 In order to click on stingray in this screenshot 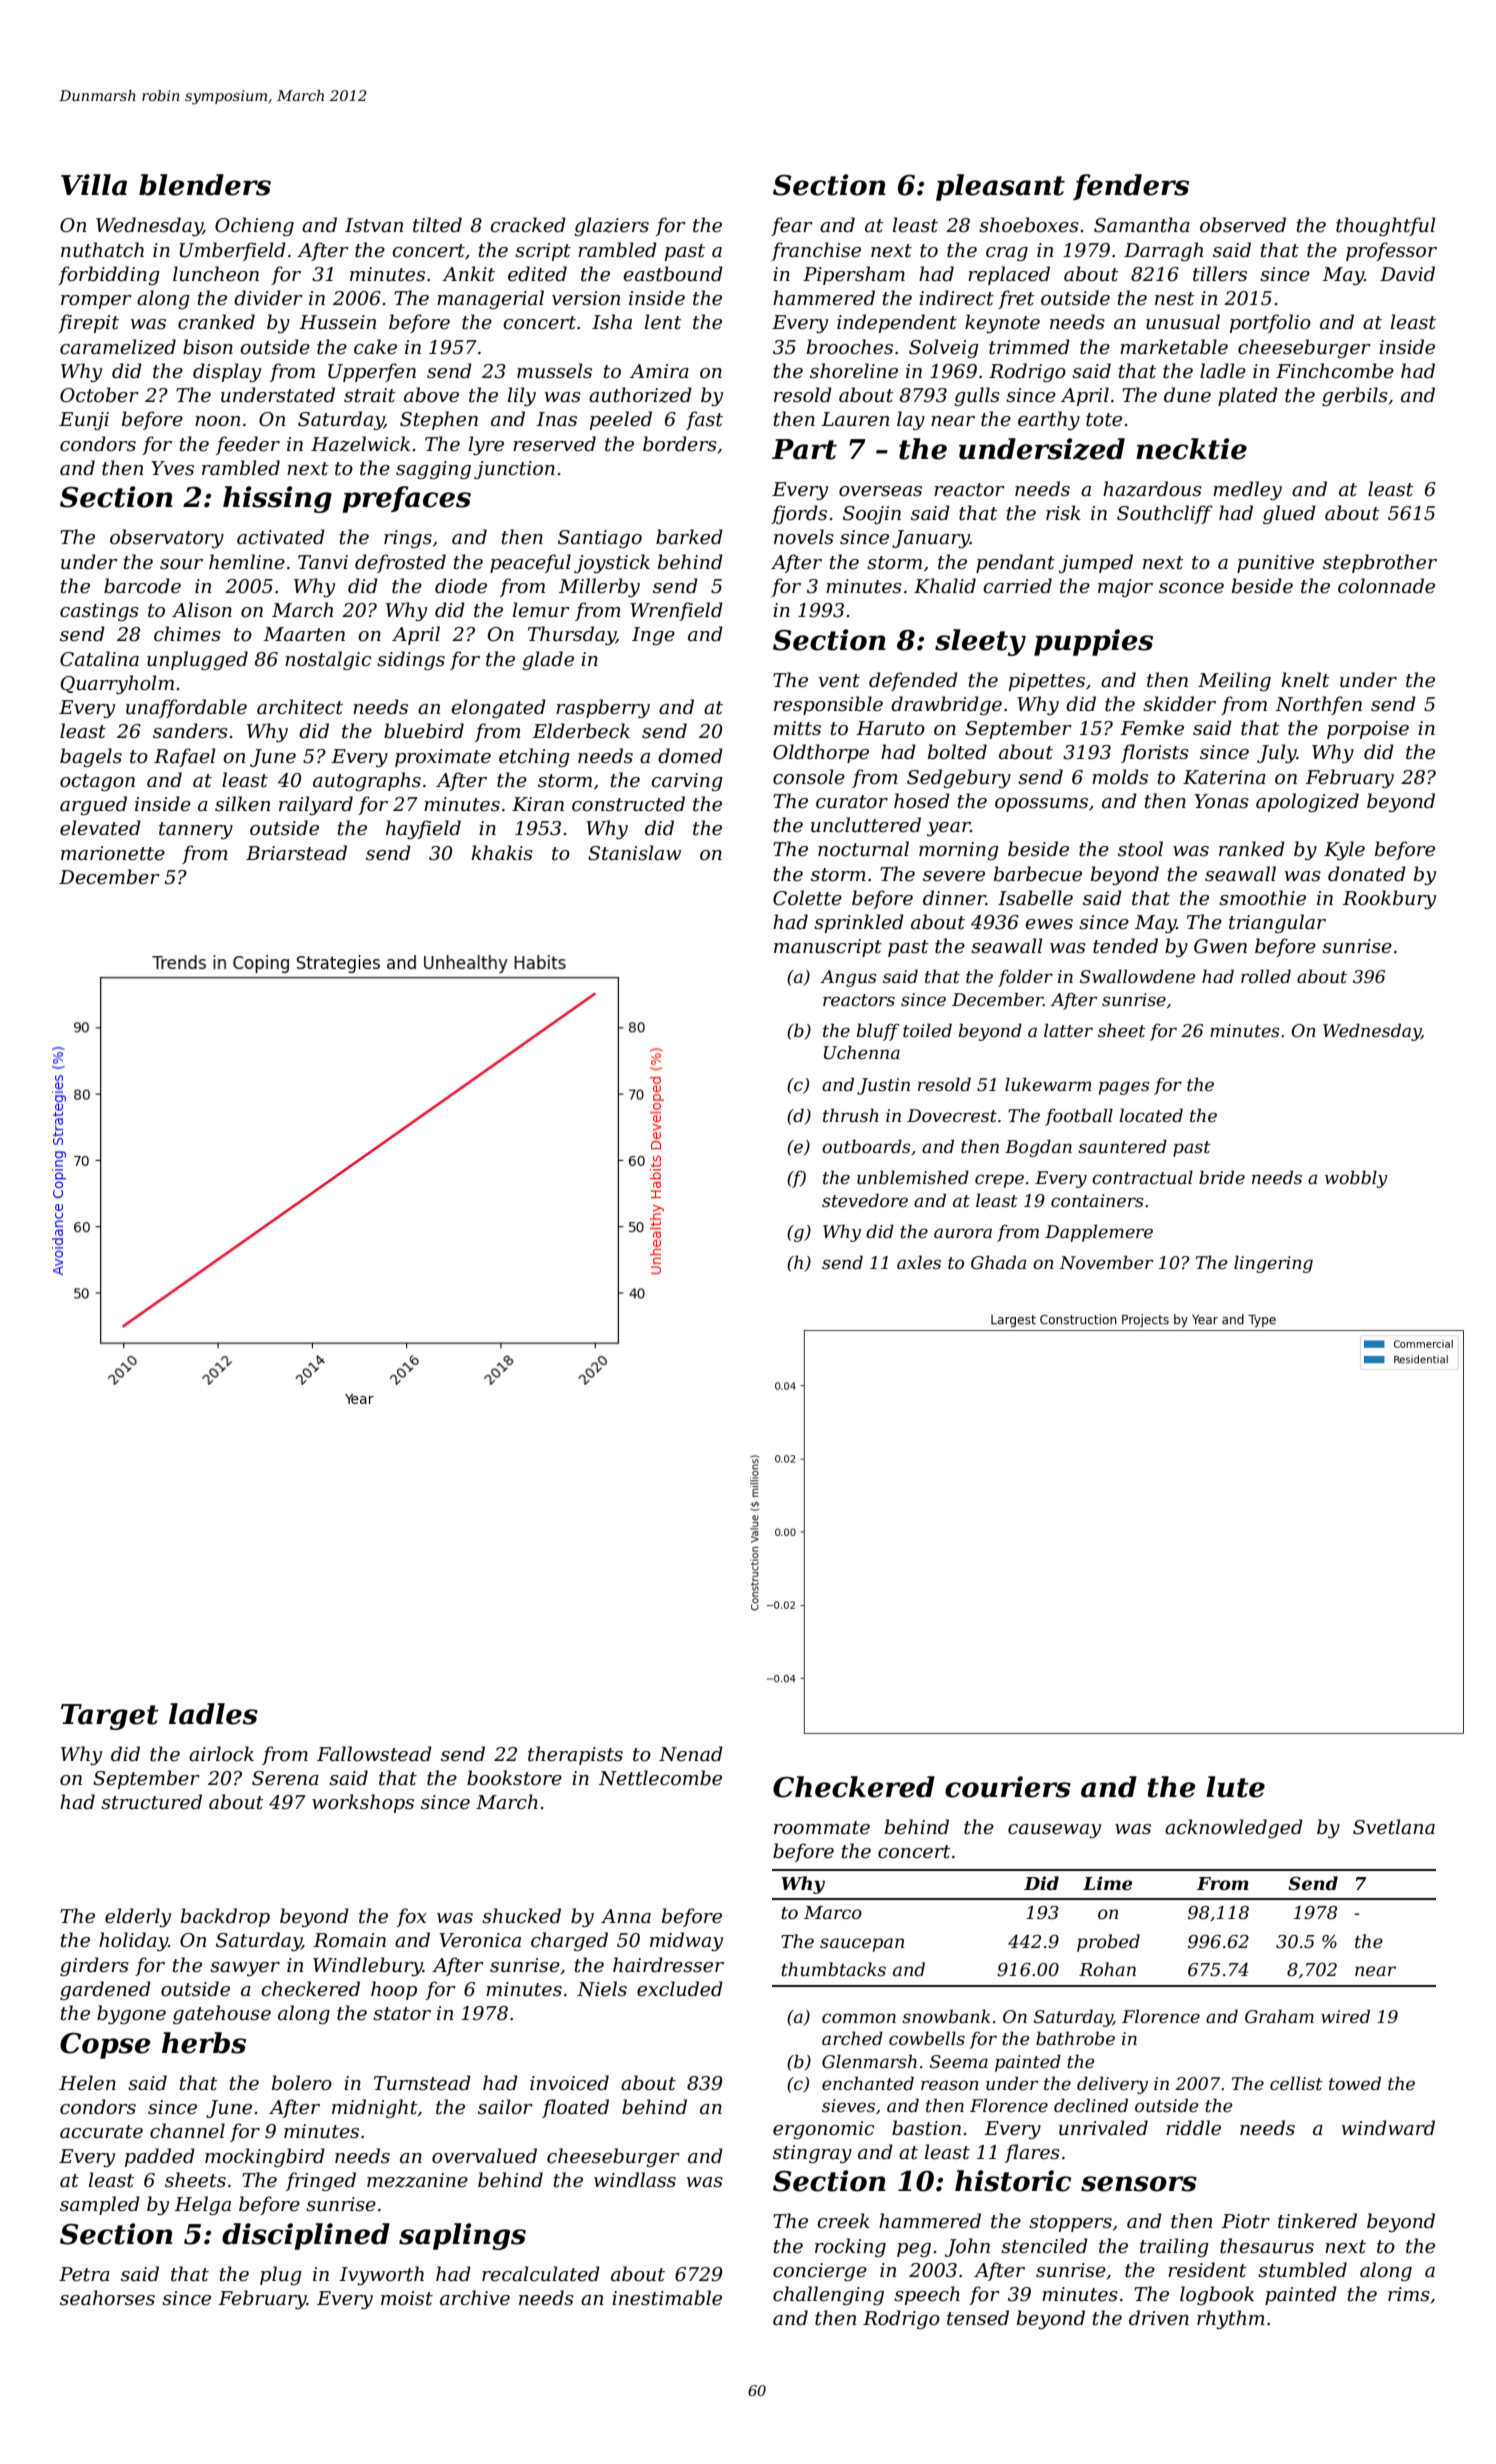, I will do `click(812, 2154)`.
